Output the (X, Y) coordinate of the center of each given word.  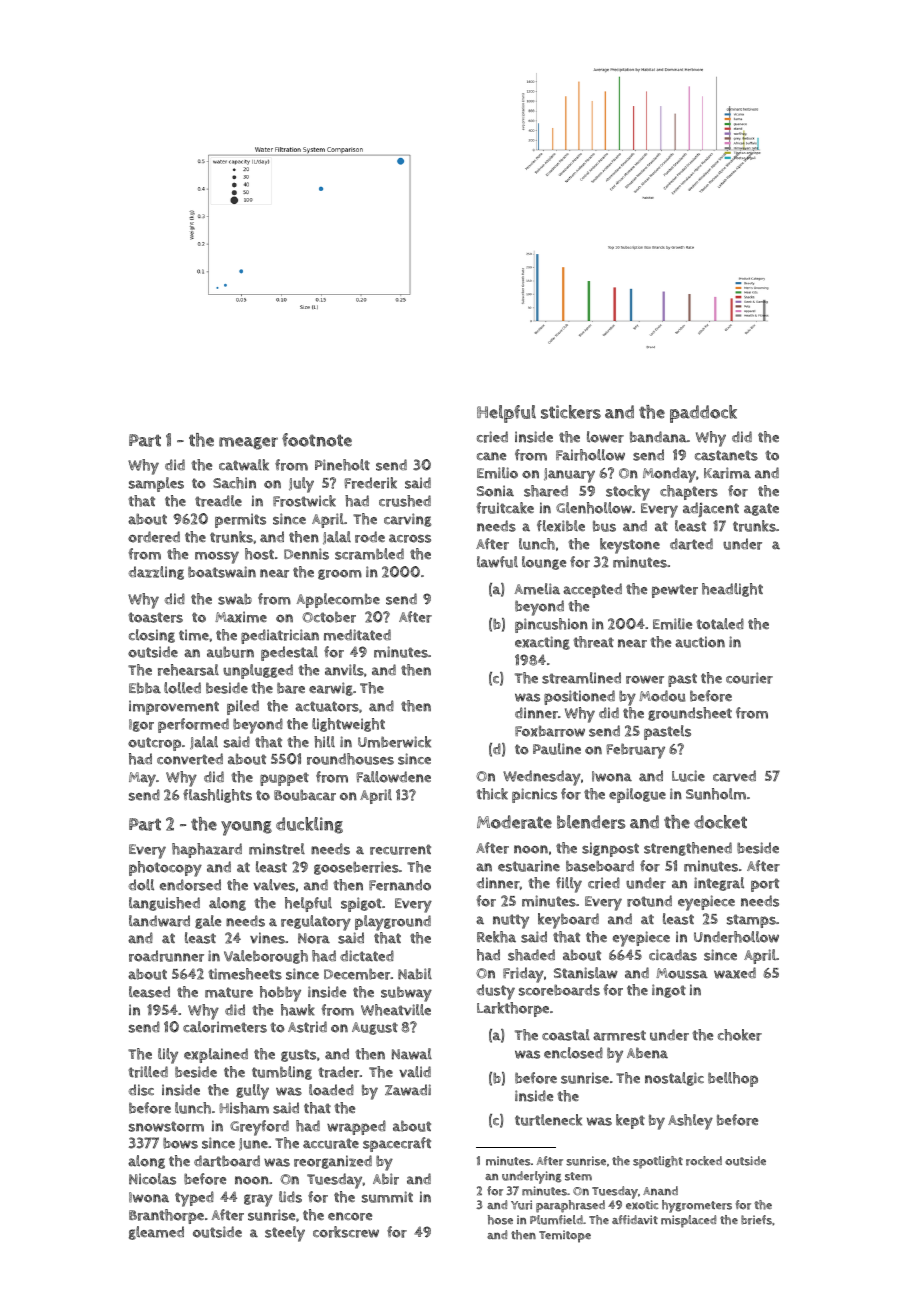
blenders (591, 822)
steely (285, 1234)
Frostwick (304, 501)
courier (749, 678)
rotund (649, 901)
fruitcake (505, 508)
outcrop (154, 744)
